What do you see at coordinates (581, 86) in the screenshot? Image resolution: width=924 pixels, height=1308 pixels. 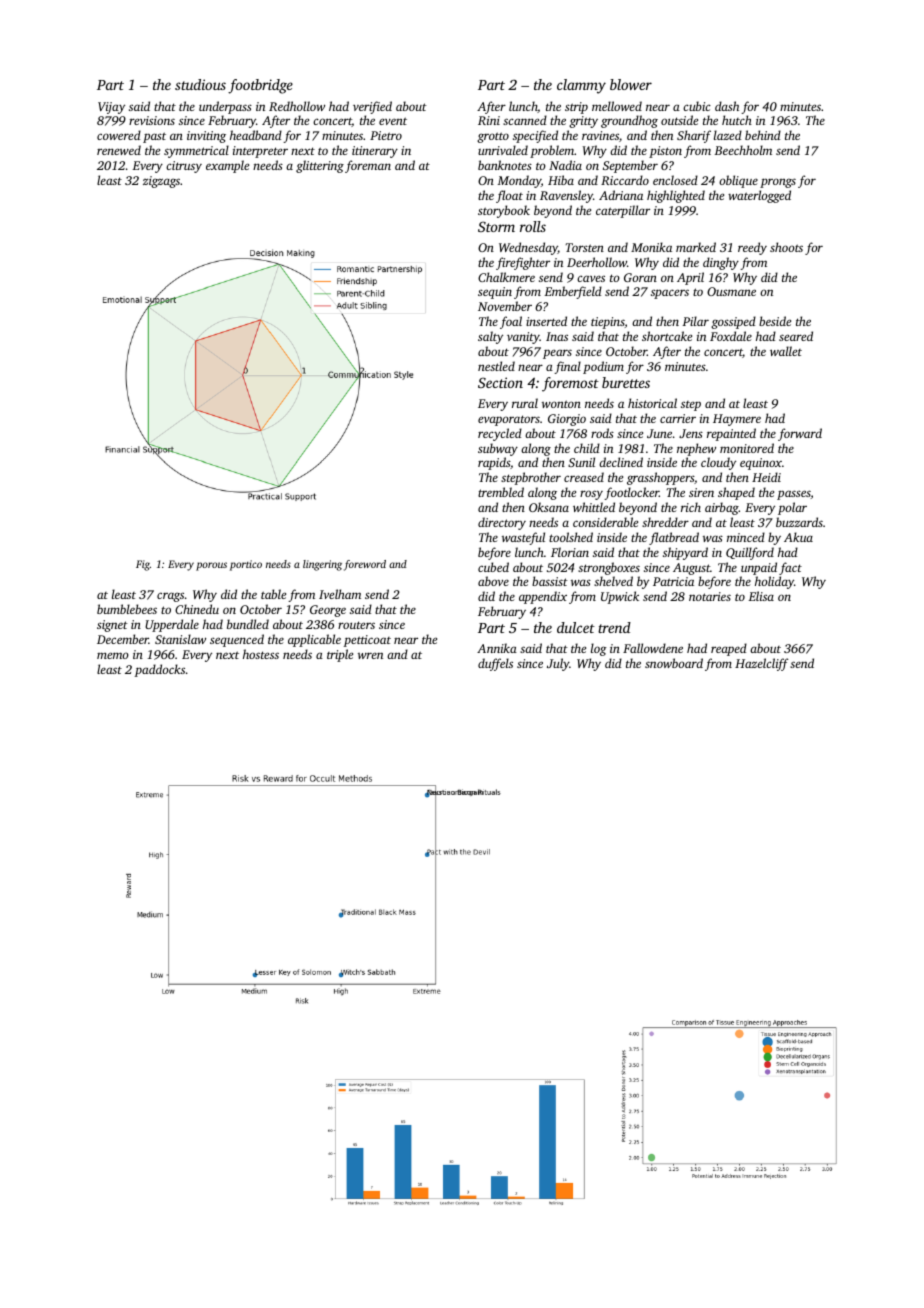 I see `clammy` at bounding box center [581, 86].
